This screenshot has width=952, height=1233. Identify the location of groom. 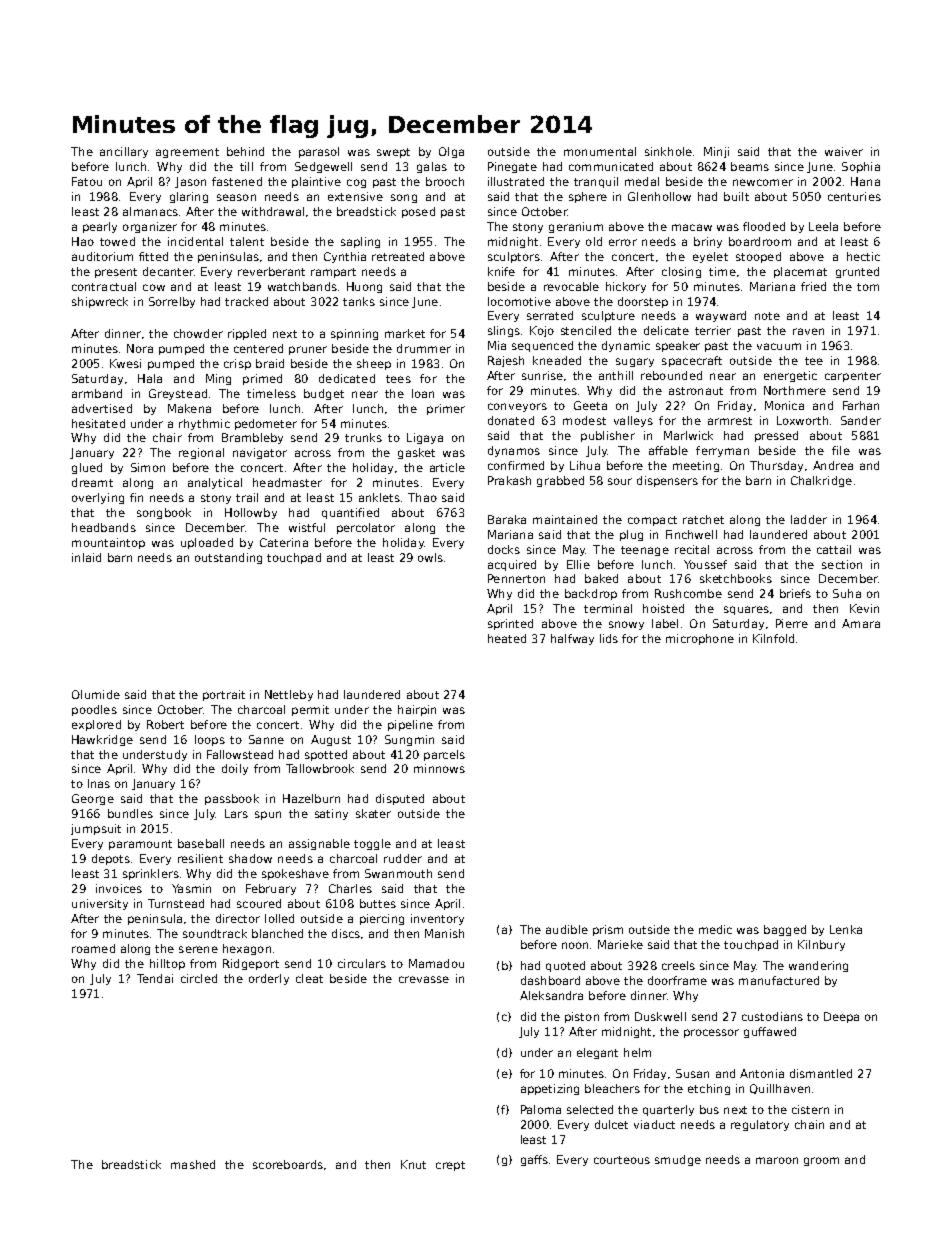
(821, 1161).
